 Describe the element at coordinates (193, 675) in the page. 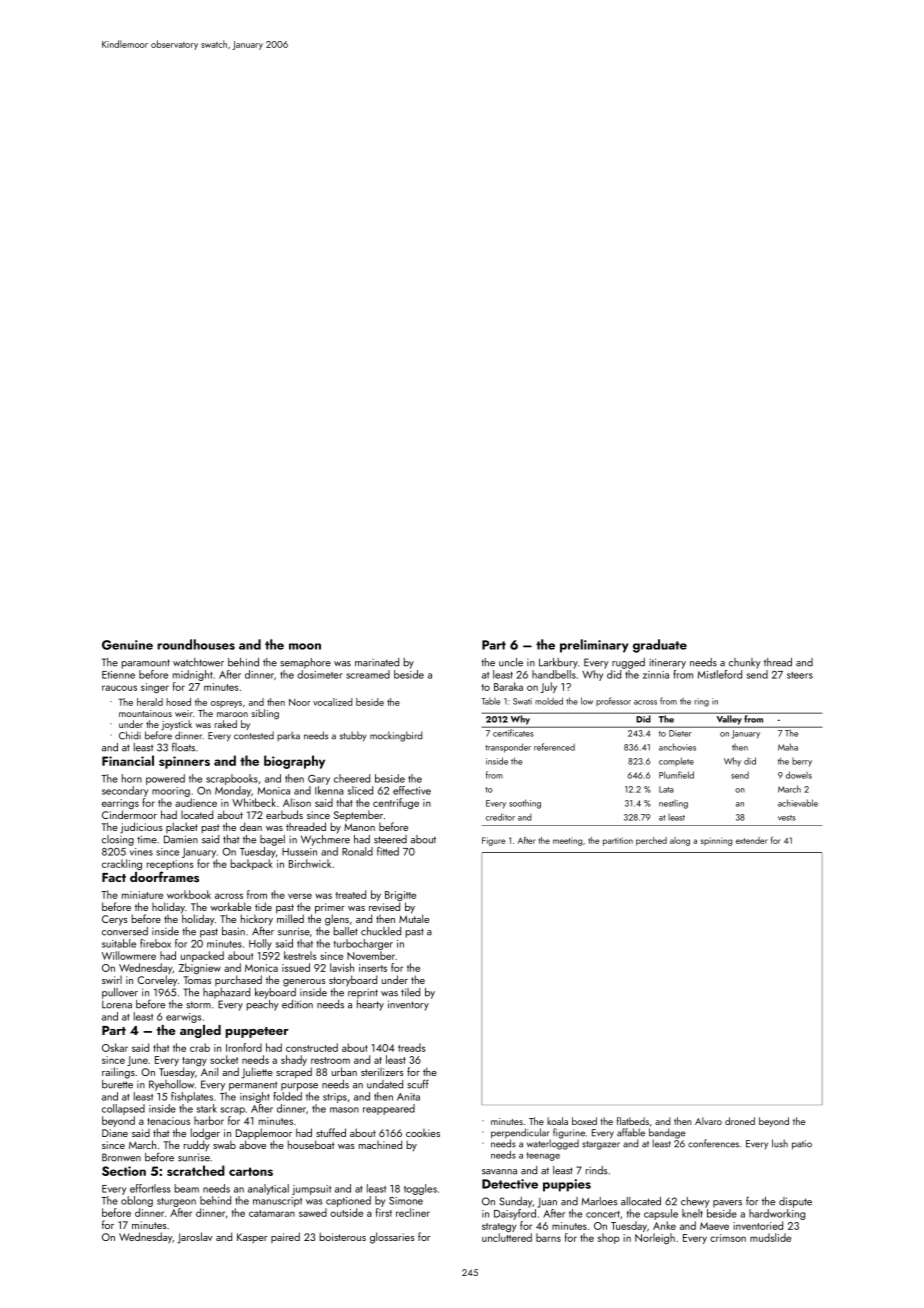

I see `midnight` at that location.
